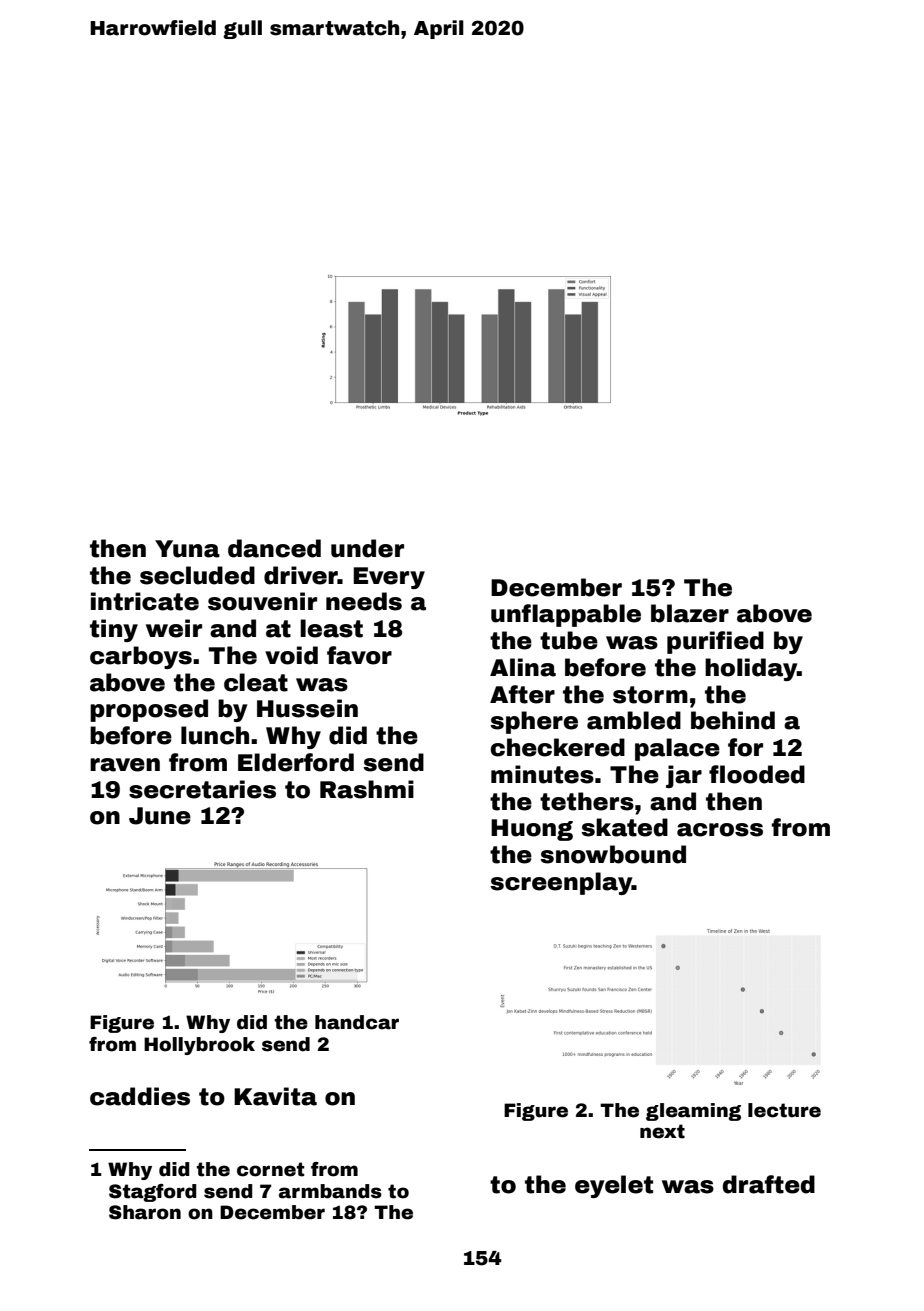 This document has height=1311, width=924. Describe the element at coordinates (187, 549) in the document. I see `Yuna` at that location.
